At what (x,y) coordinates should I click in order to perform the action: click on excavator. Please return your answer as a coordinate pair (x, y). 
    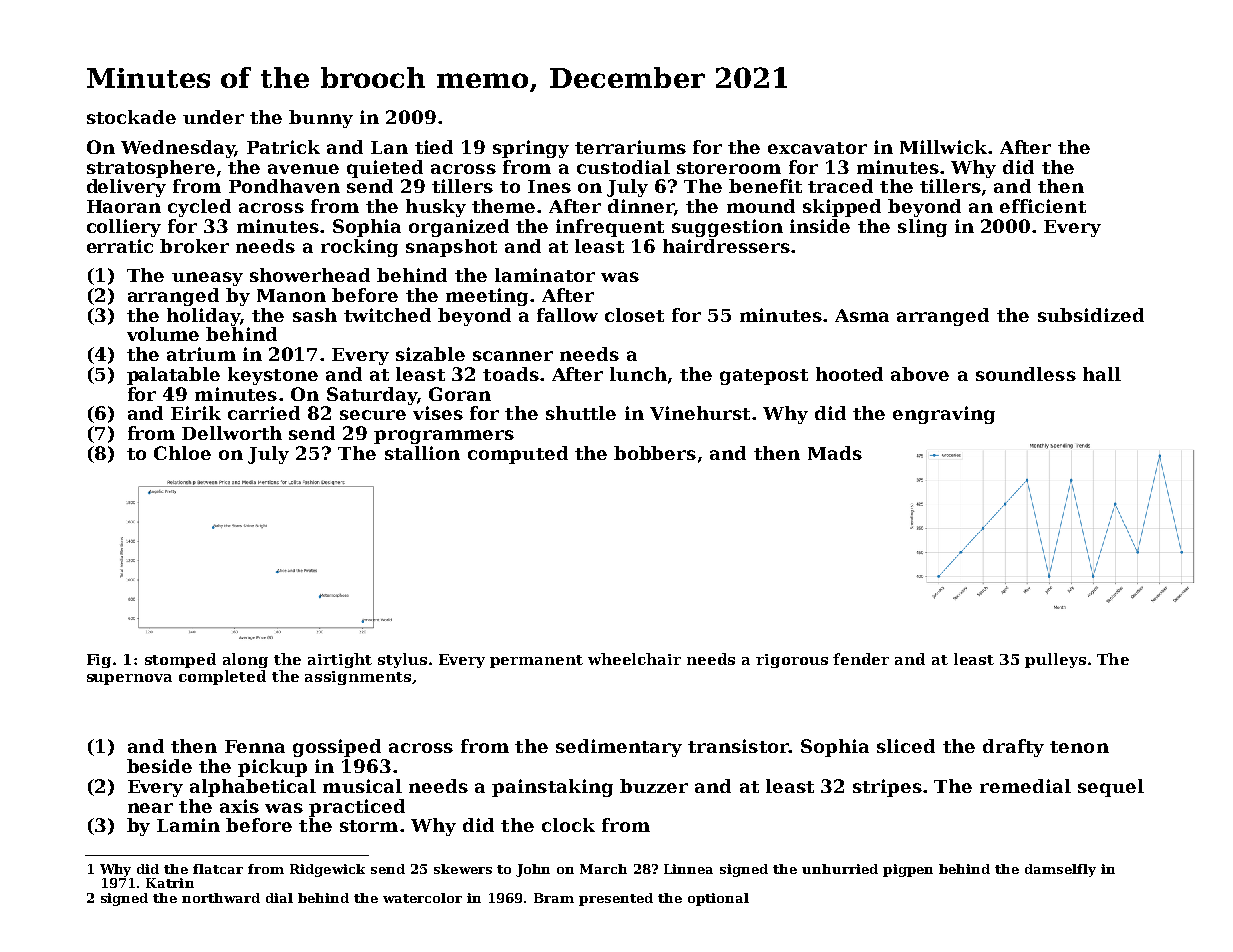
    Looking at the image, I should click on (817, 148).
